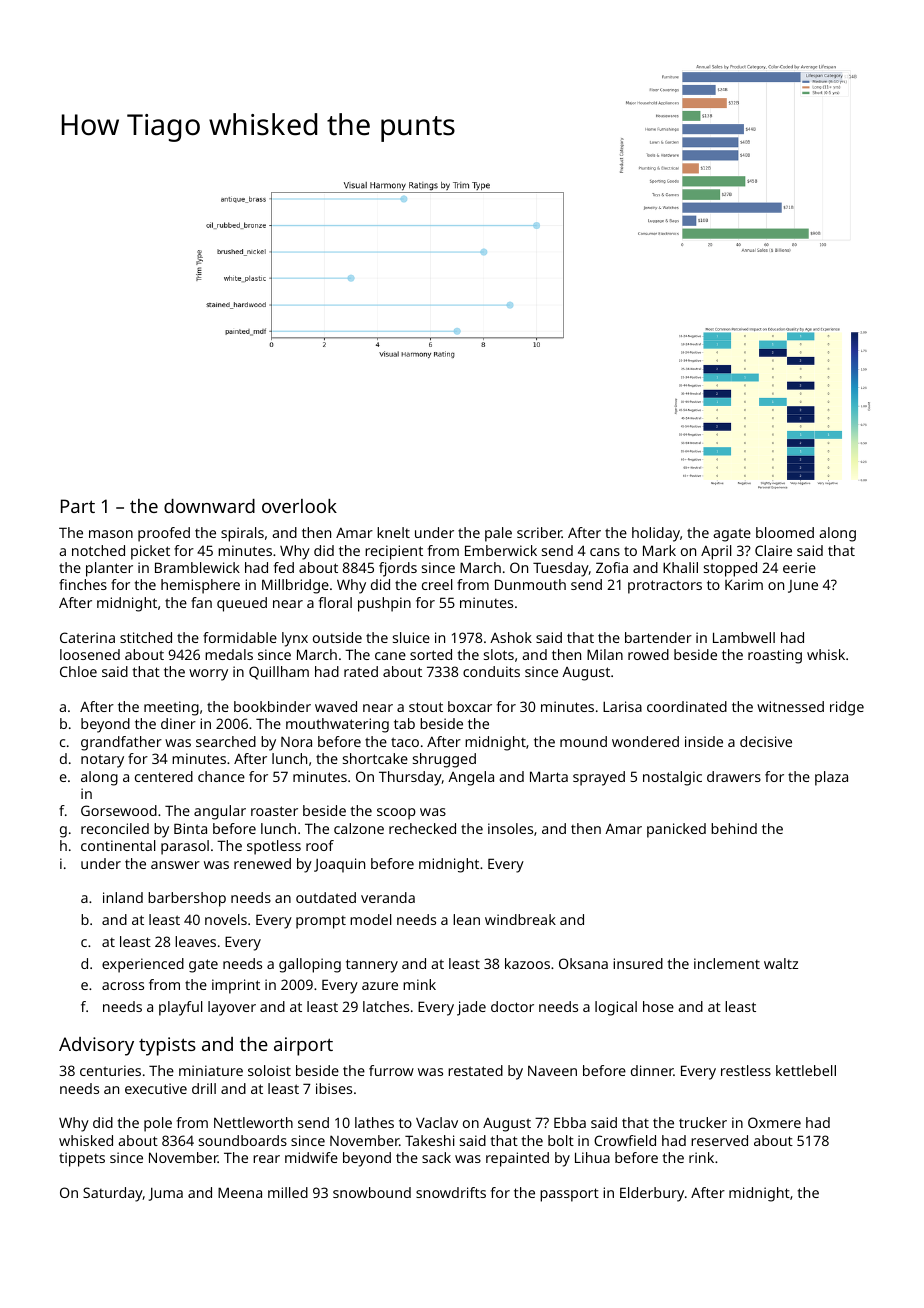 Image resolution: width=924 pixels, height=1308 pixels. Describe the element at coordinates (676, 830) in the document. I see `panicked` at that location.
